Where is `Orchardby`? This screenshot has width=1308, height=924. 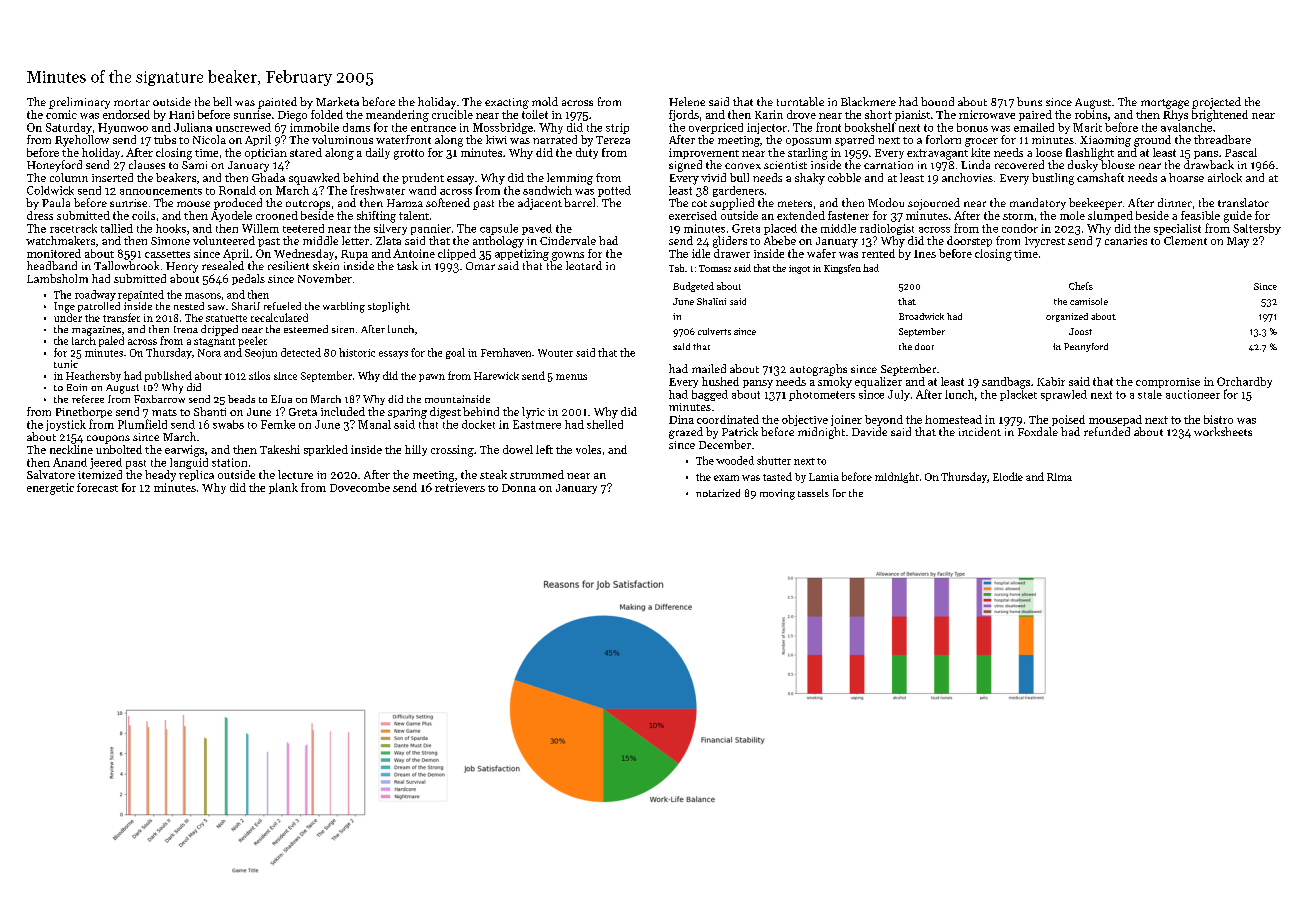
Orchardby is located at coordinates (1244, 382).
